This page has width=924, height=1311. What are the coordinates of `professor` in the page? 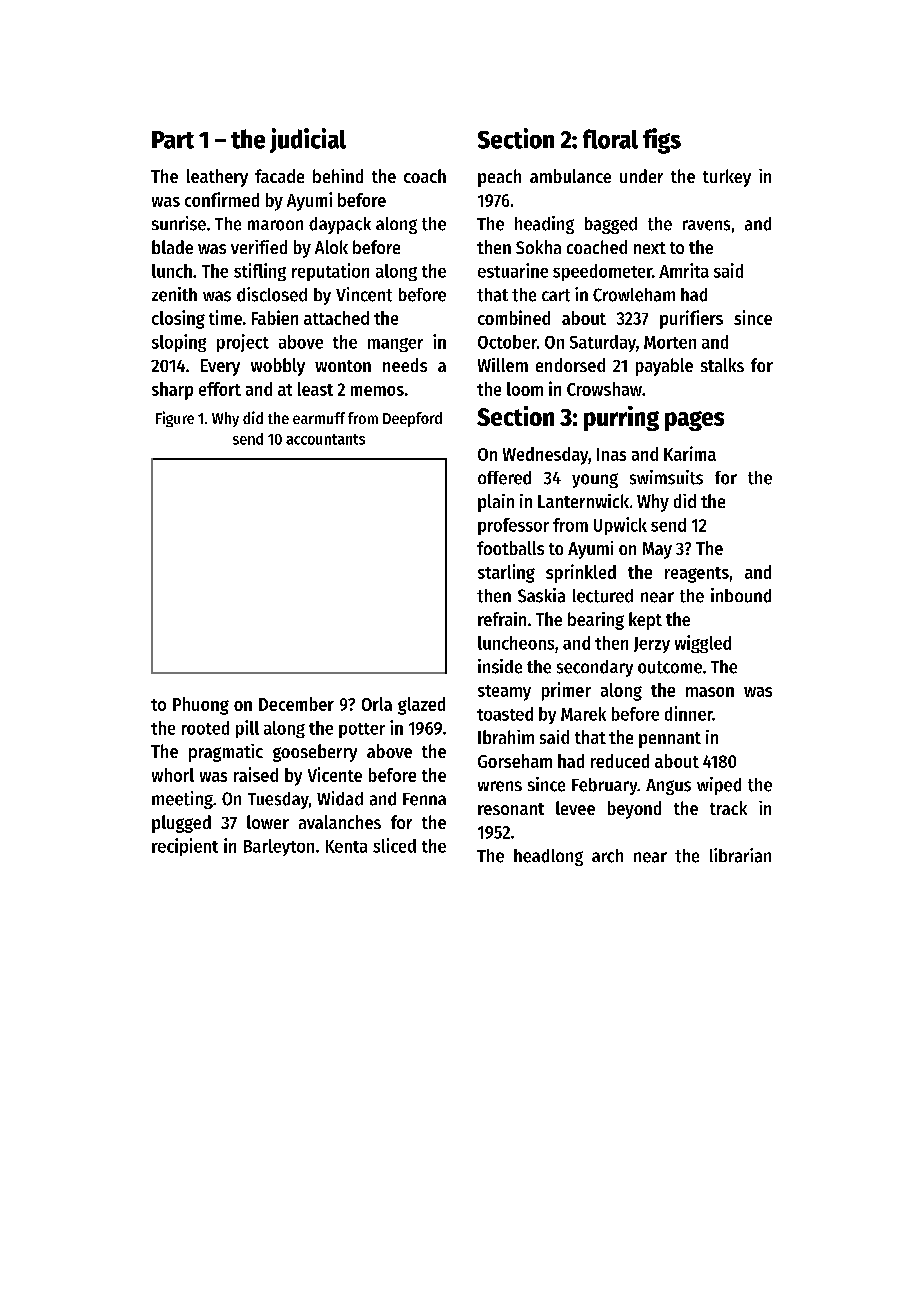 It's located at (513, 526).
